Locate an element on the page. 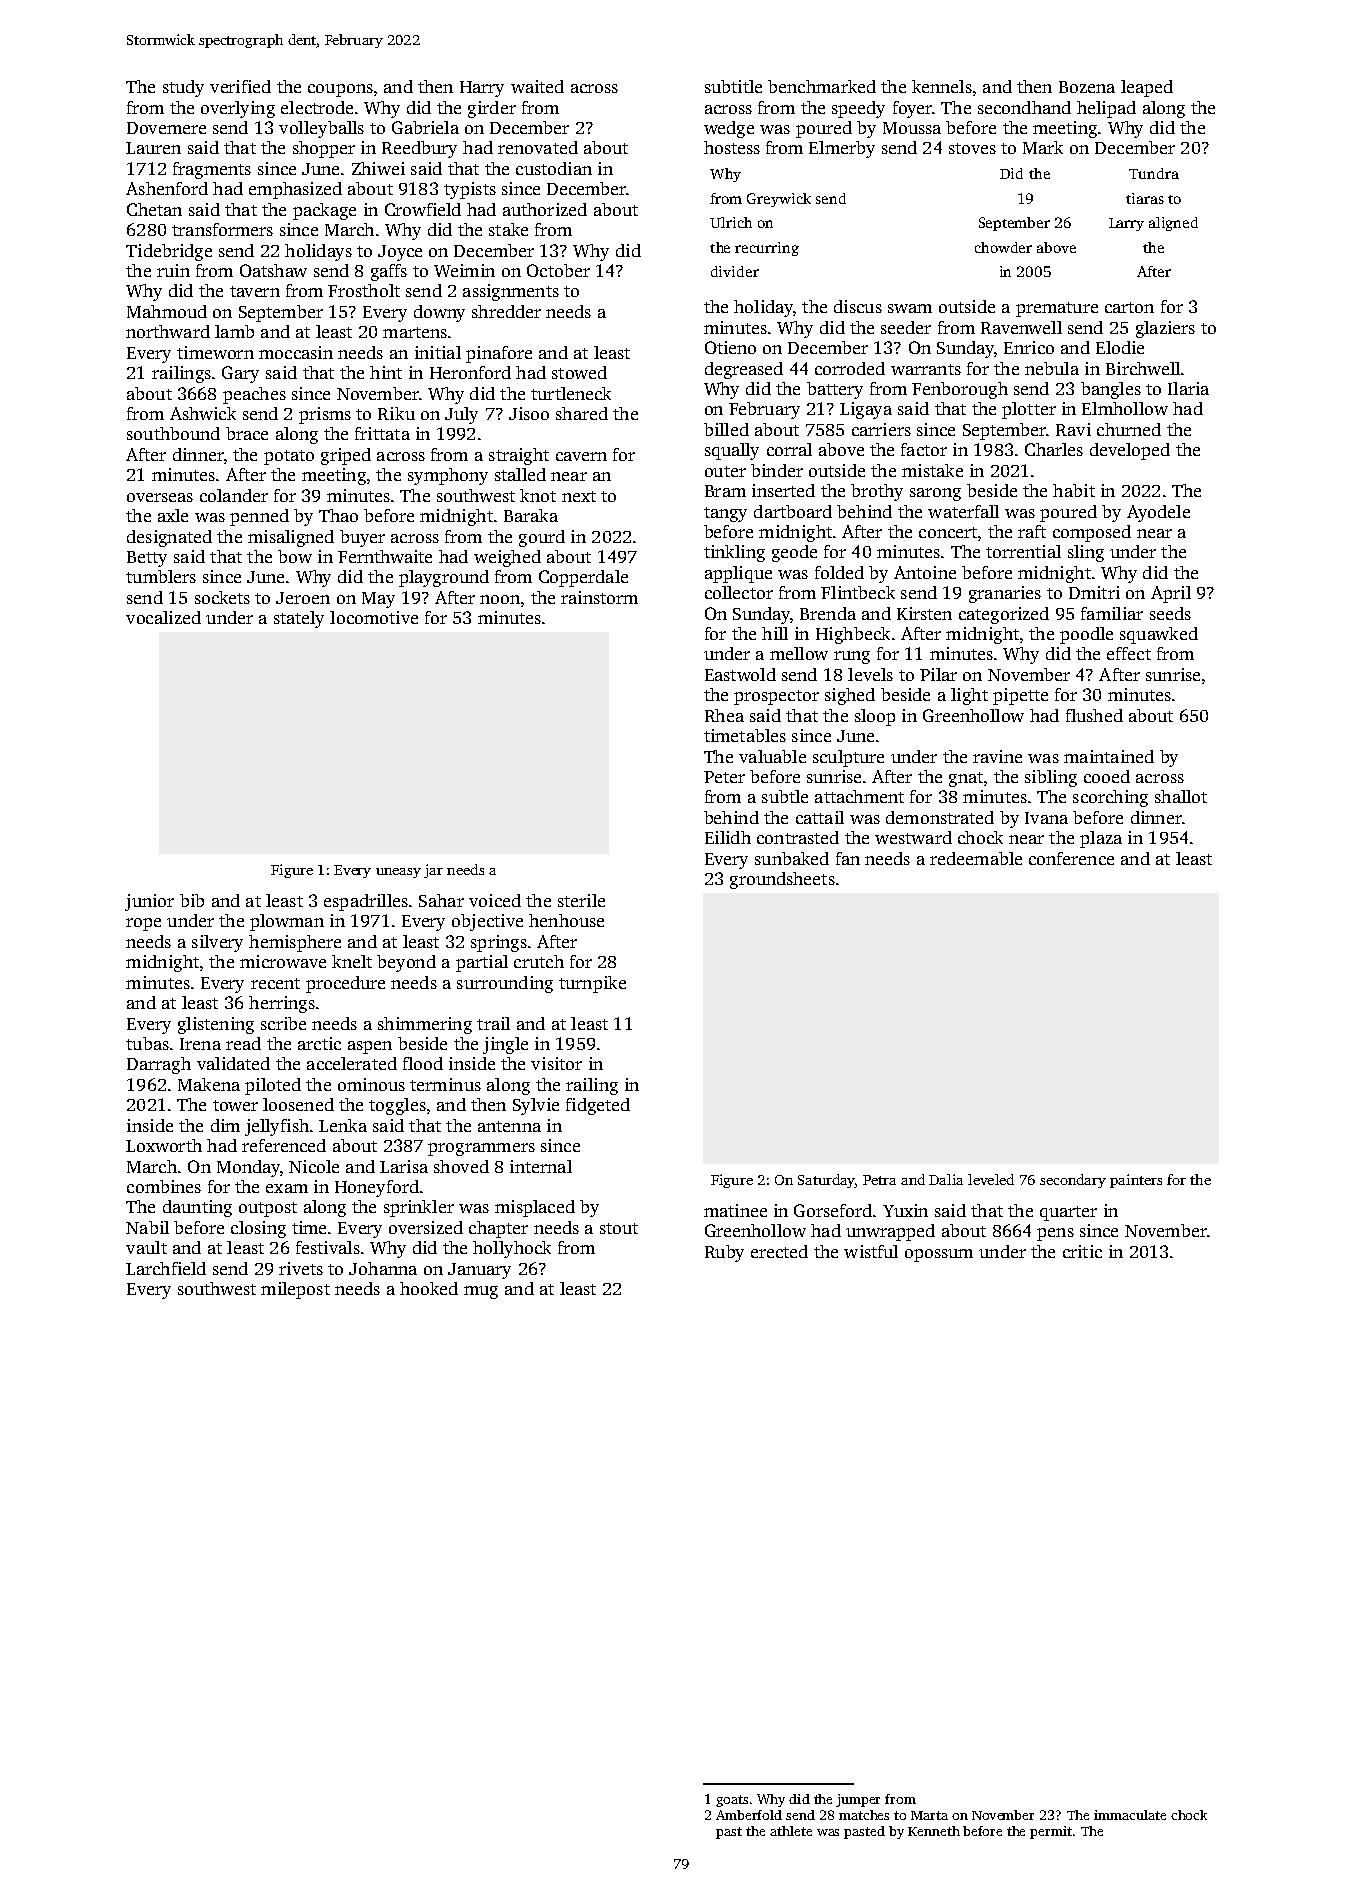 The height and width of the document is (1902, 1345). subtitle is located at coordinates (733, 86).
